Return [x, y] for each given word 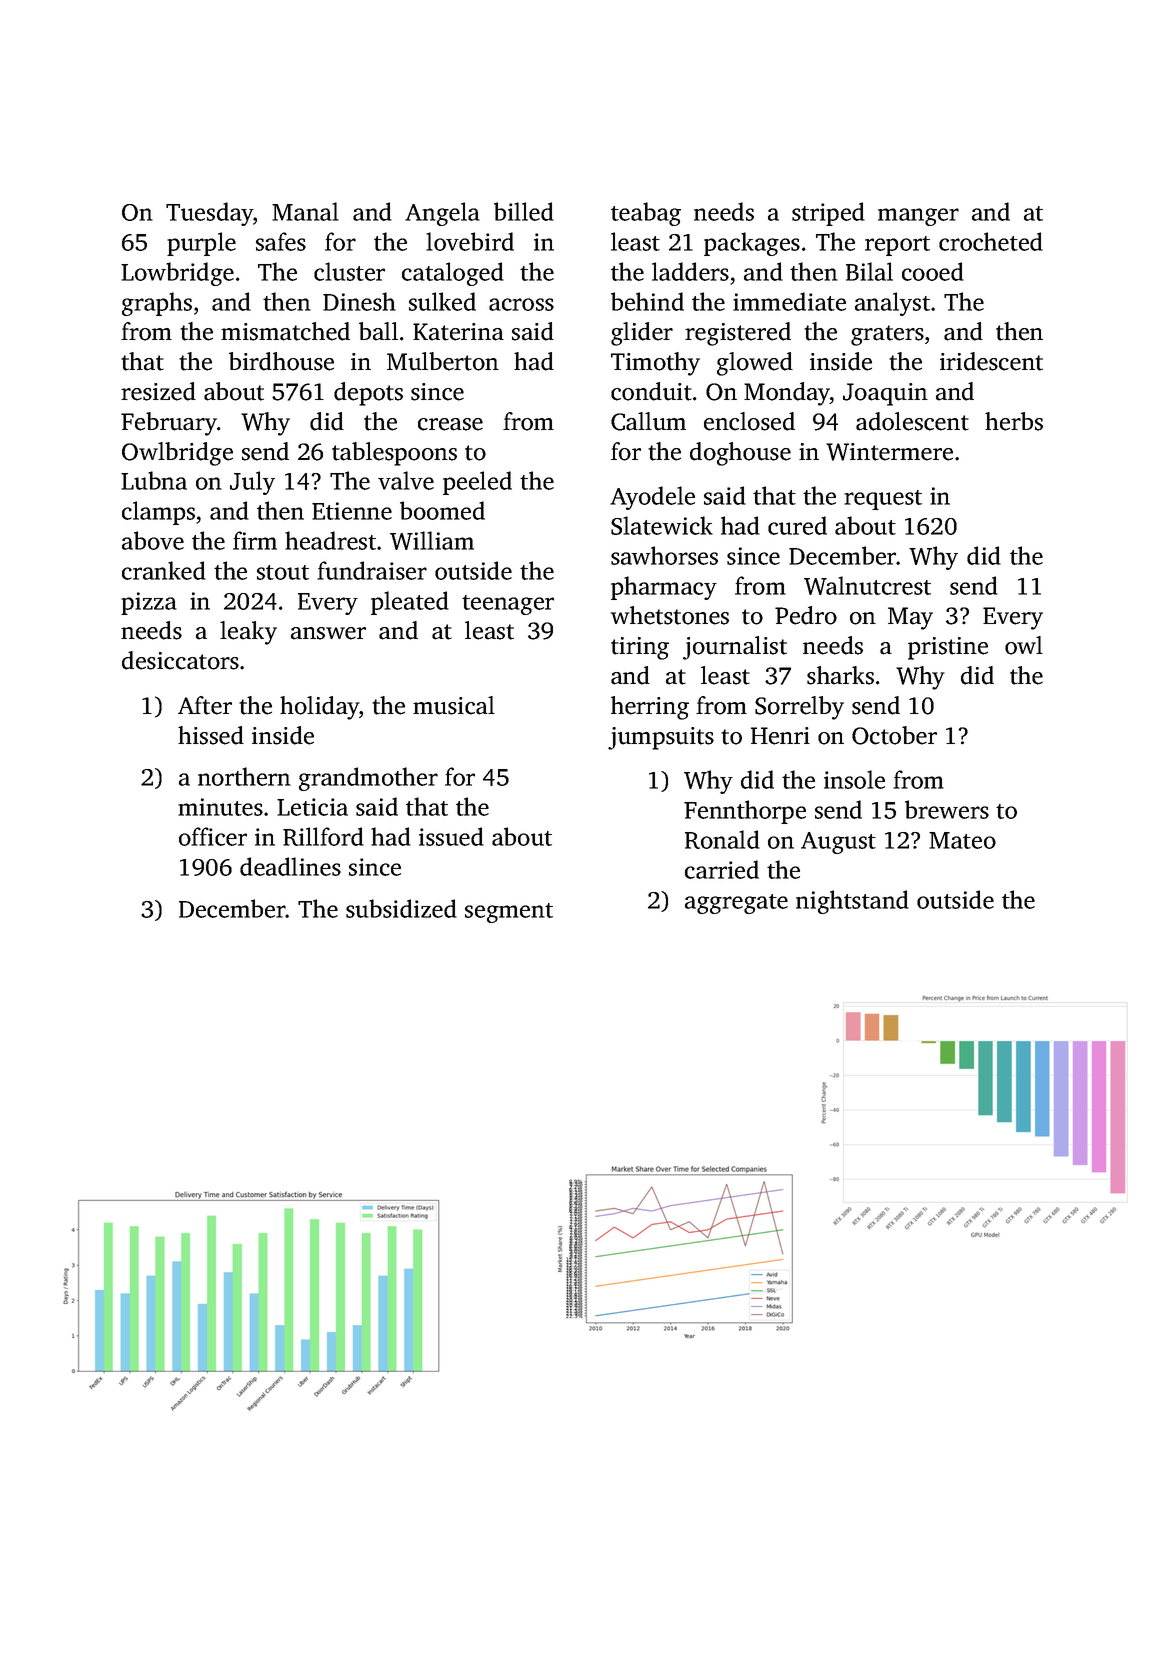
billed [524, 211]
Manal [305, 211]
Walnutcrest [867, 585]
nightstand [852, 902]
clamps [158, 513]
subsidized [401, 908]
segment [509, 913]
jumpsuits [661, 738]
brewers [947, 809]
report [897, 246]
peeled [477, 483]
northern [244, 776]
